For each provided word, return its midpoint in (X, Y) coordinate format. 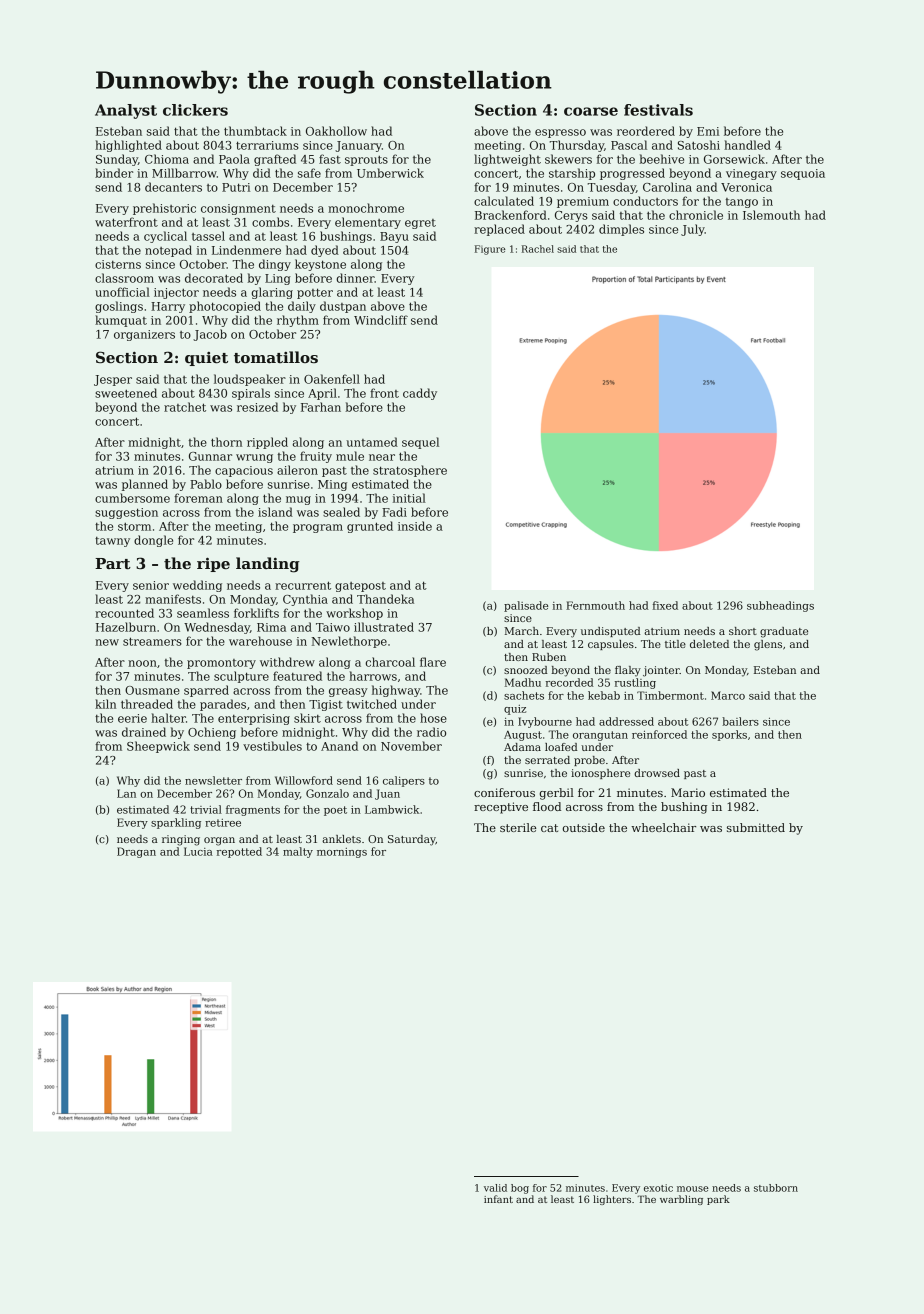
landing (268, 565)
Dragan (136, 852)
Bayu (394, 237)
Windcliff (381, 320)
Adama (522, 747)
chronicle (696, 215)
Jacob (210, 335)
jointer (661, 671)
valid (495, 1188)
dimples (621, 230)
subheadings (780, 606)
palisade (526, 606)
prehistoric (164, 209)
